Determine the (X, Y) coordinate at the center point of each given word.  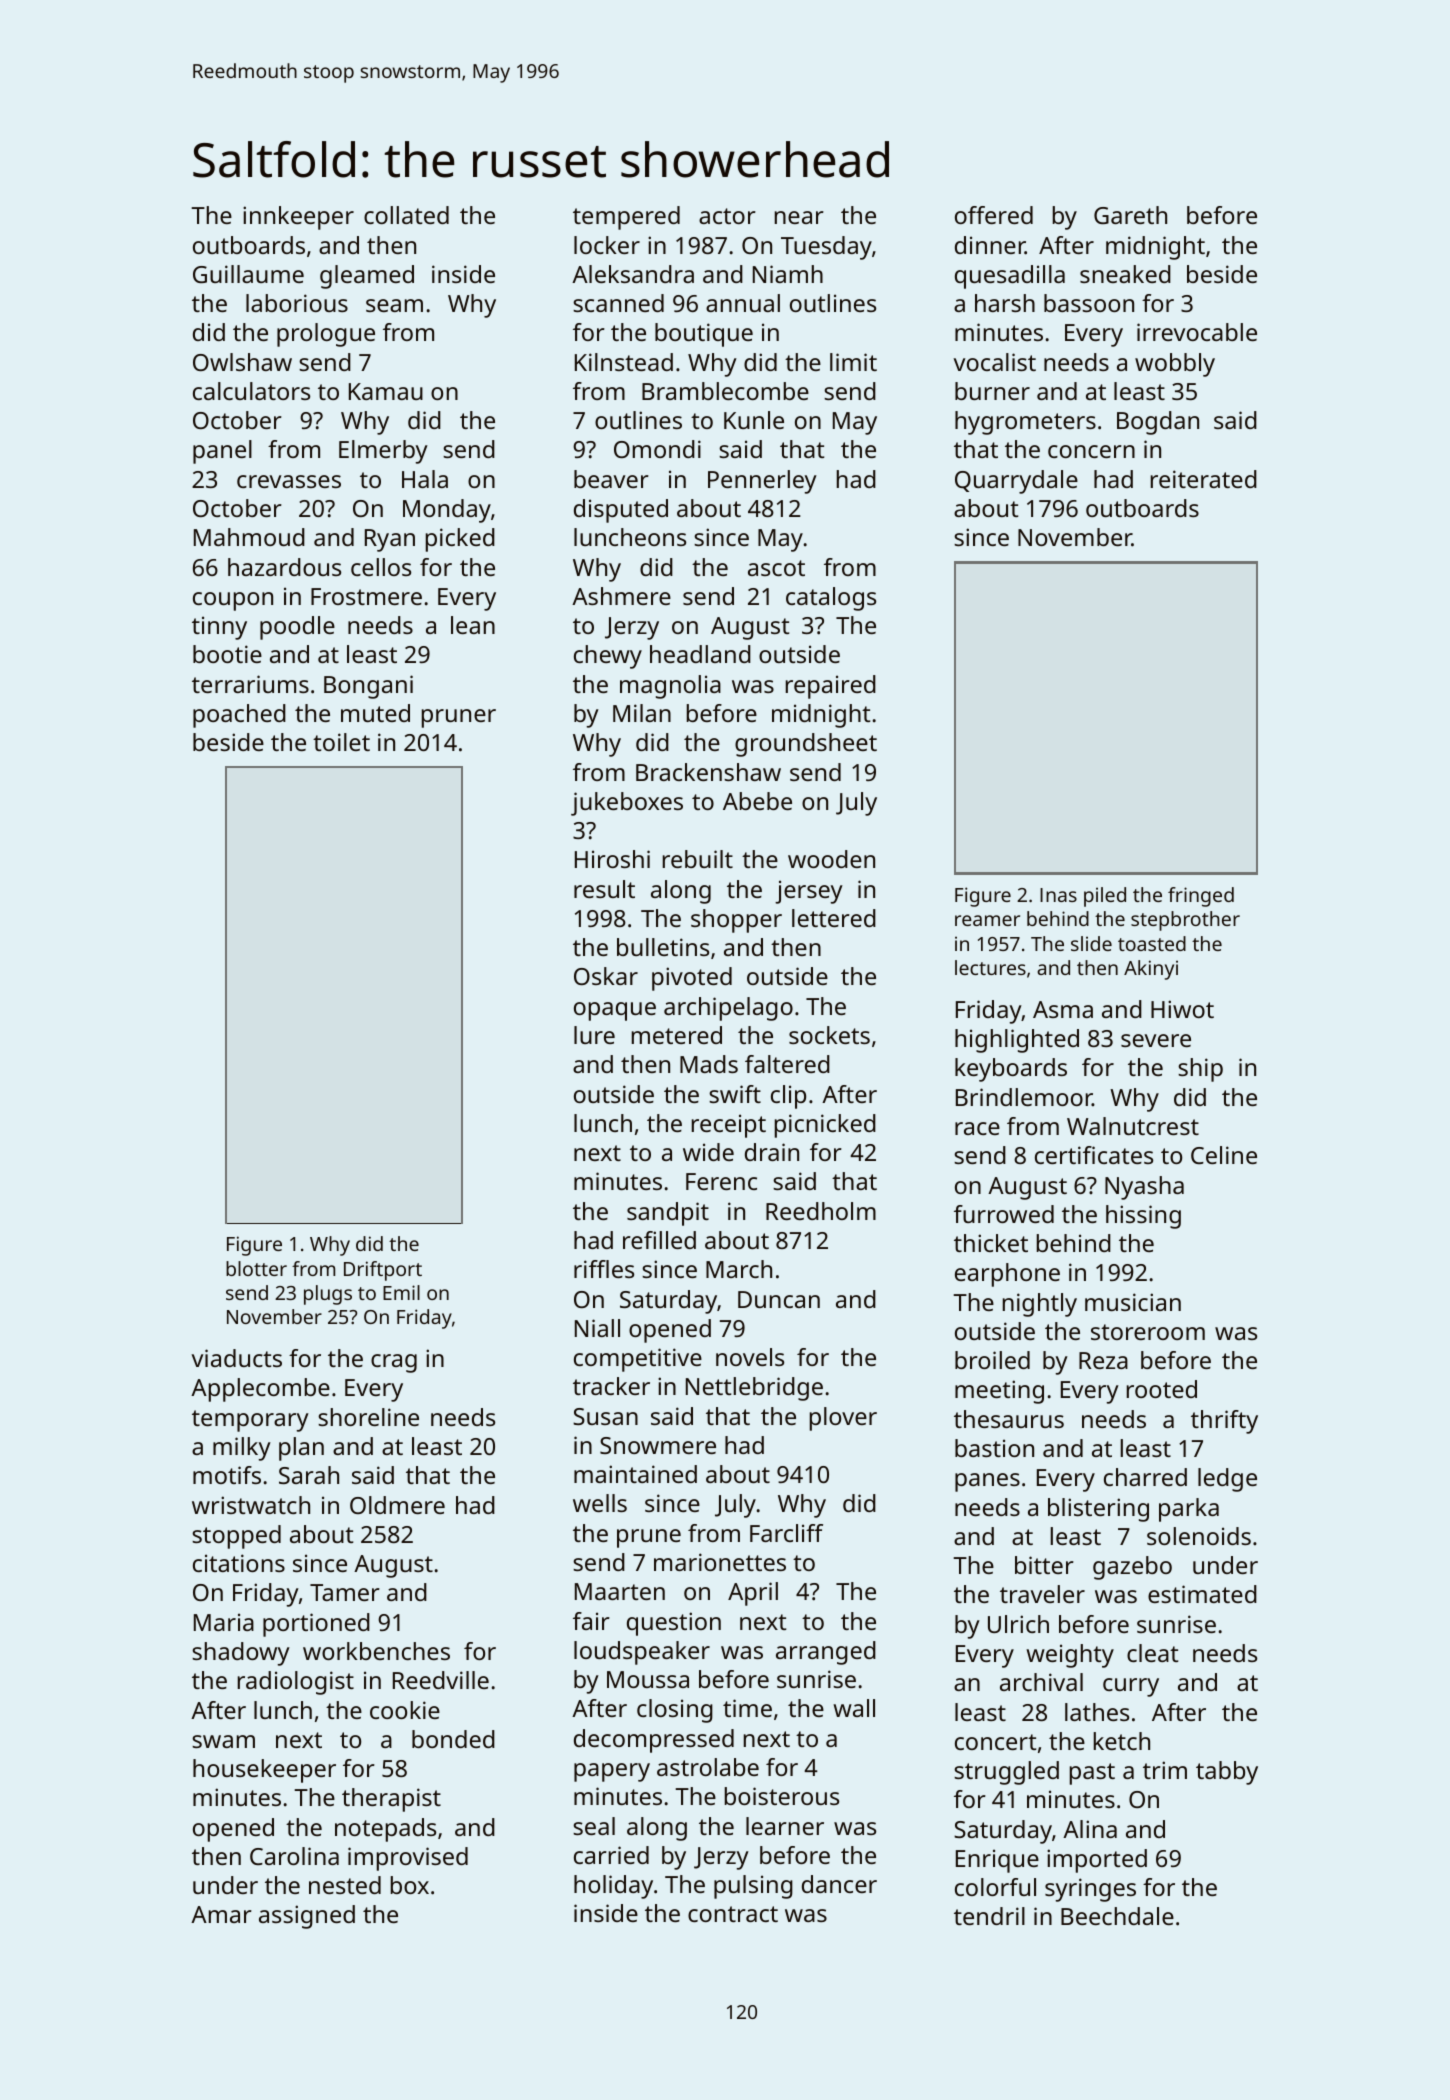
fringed (1201, 897)
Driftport (383, 1271)
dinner (990, 245)
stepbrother (1185, 921)
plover (843, 1419)
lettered (834, 918)
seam (394, 305)
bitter (1044, 1565)
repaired (831, 687)
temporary (250, 1421)
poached (239, 716)
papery (612, 1772)
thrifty (1224, 1422)
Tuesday (826, 248)
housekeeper (264, 1771)
